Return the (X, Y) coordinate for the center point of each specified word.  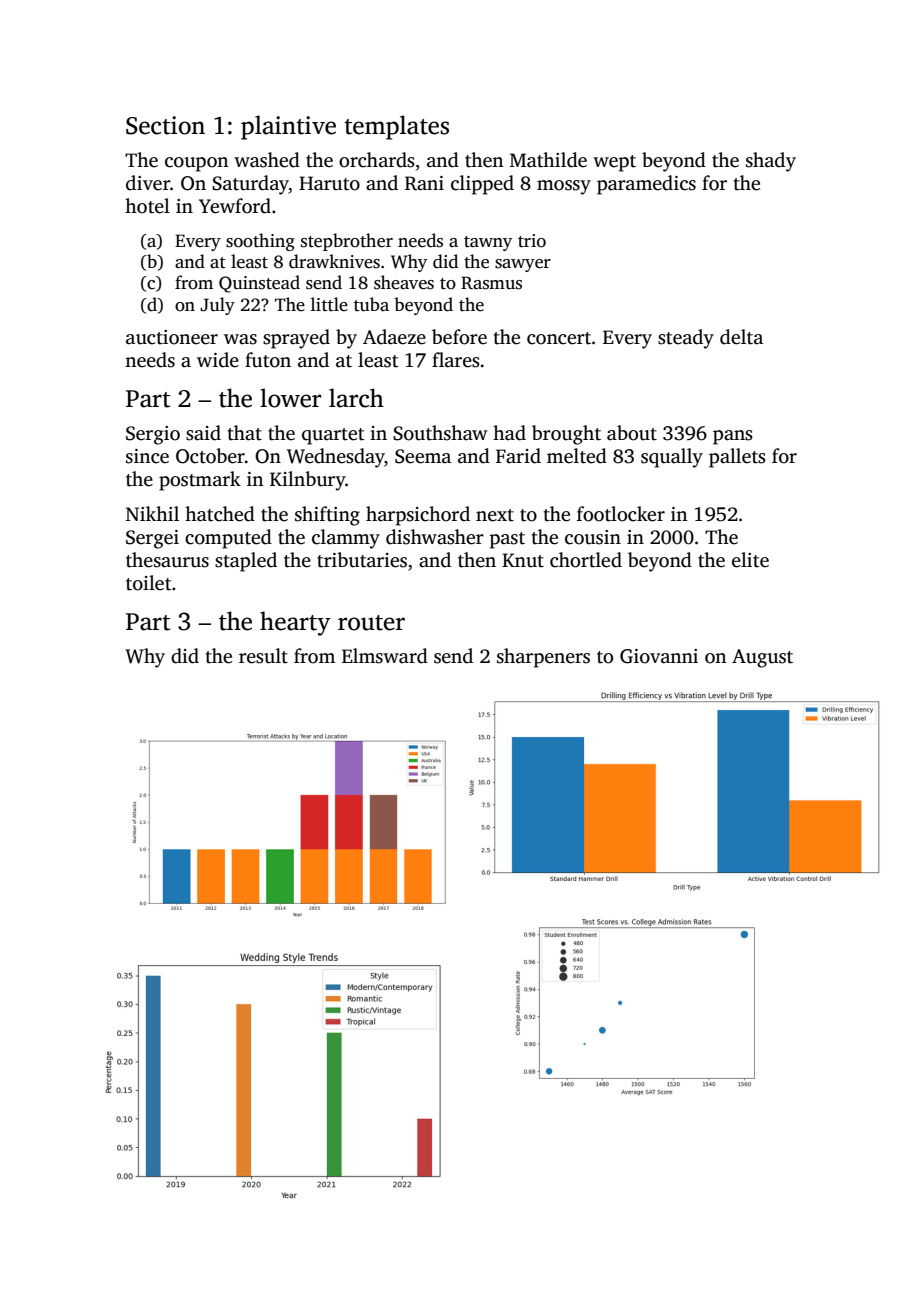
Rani (424, 183)
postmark (200, 481)
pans (733, 437)
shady (771, 162)
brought (566, 435)
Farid (518, 456)
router (371, 623)
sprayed (296, 339)
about (632, 433)
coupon (196, 164)
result (263, 656)
